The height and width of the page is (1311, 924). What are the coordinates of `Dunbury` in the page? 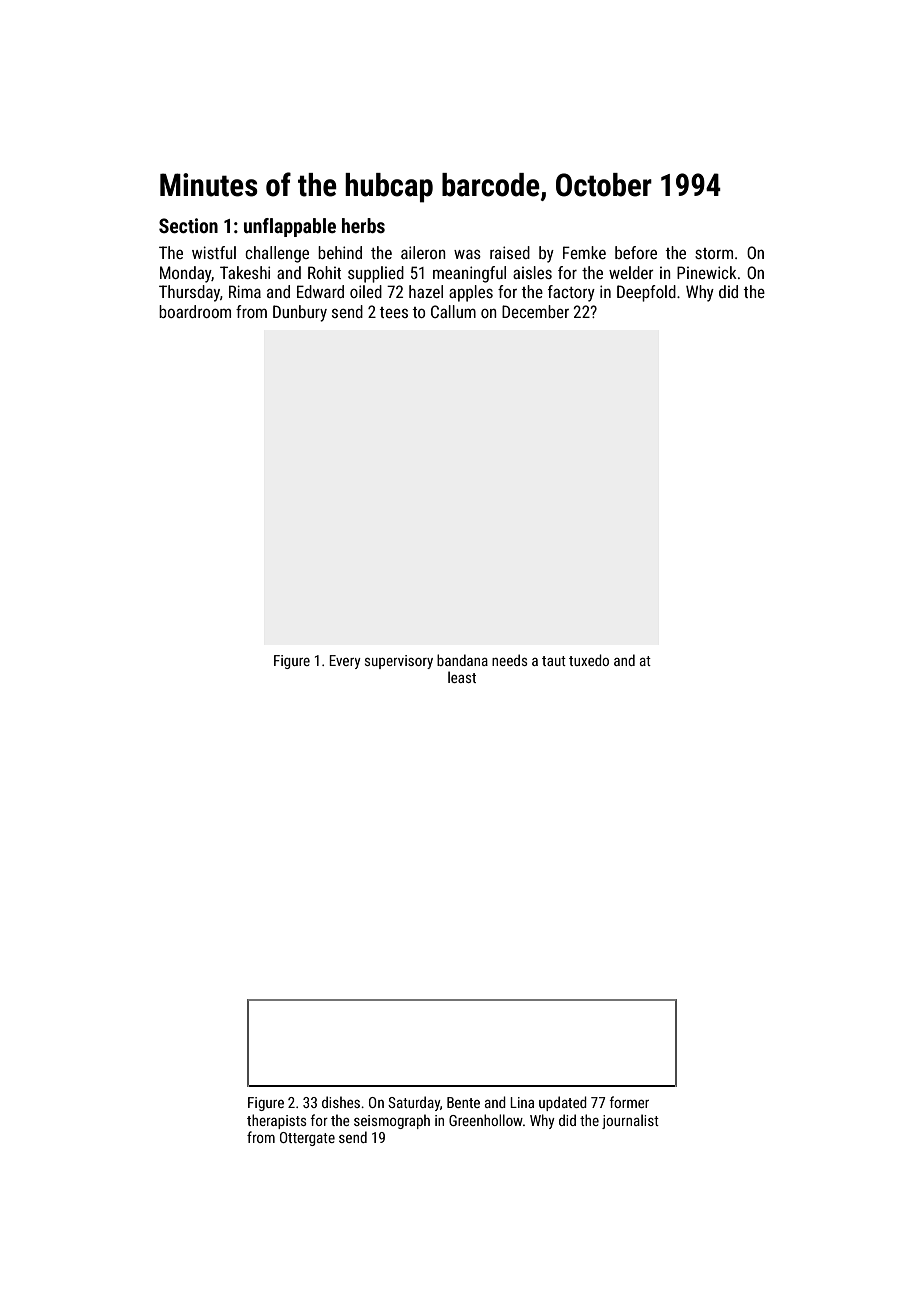 It's located at (300, 313).
